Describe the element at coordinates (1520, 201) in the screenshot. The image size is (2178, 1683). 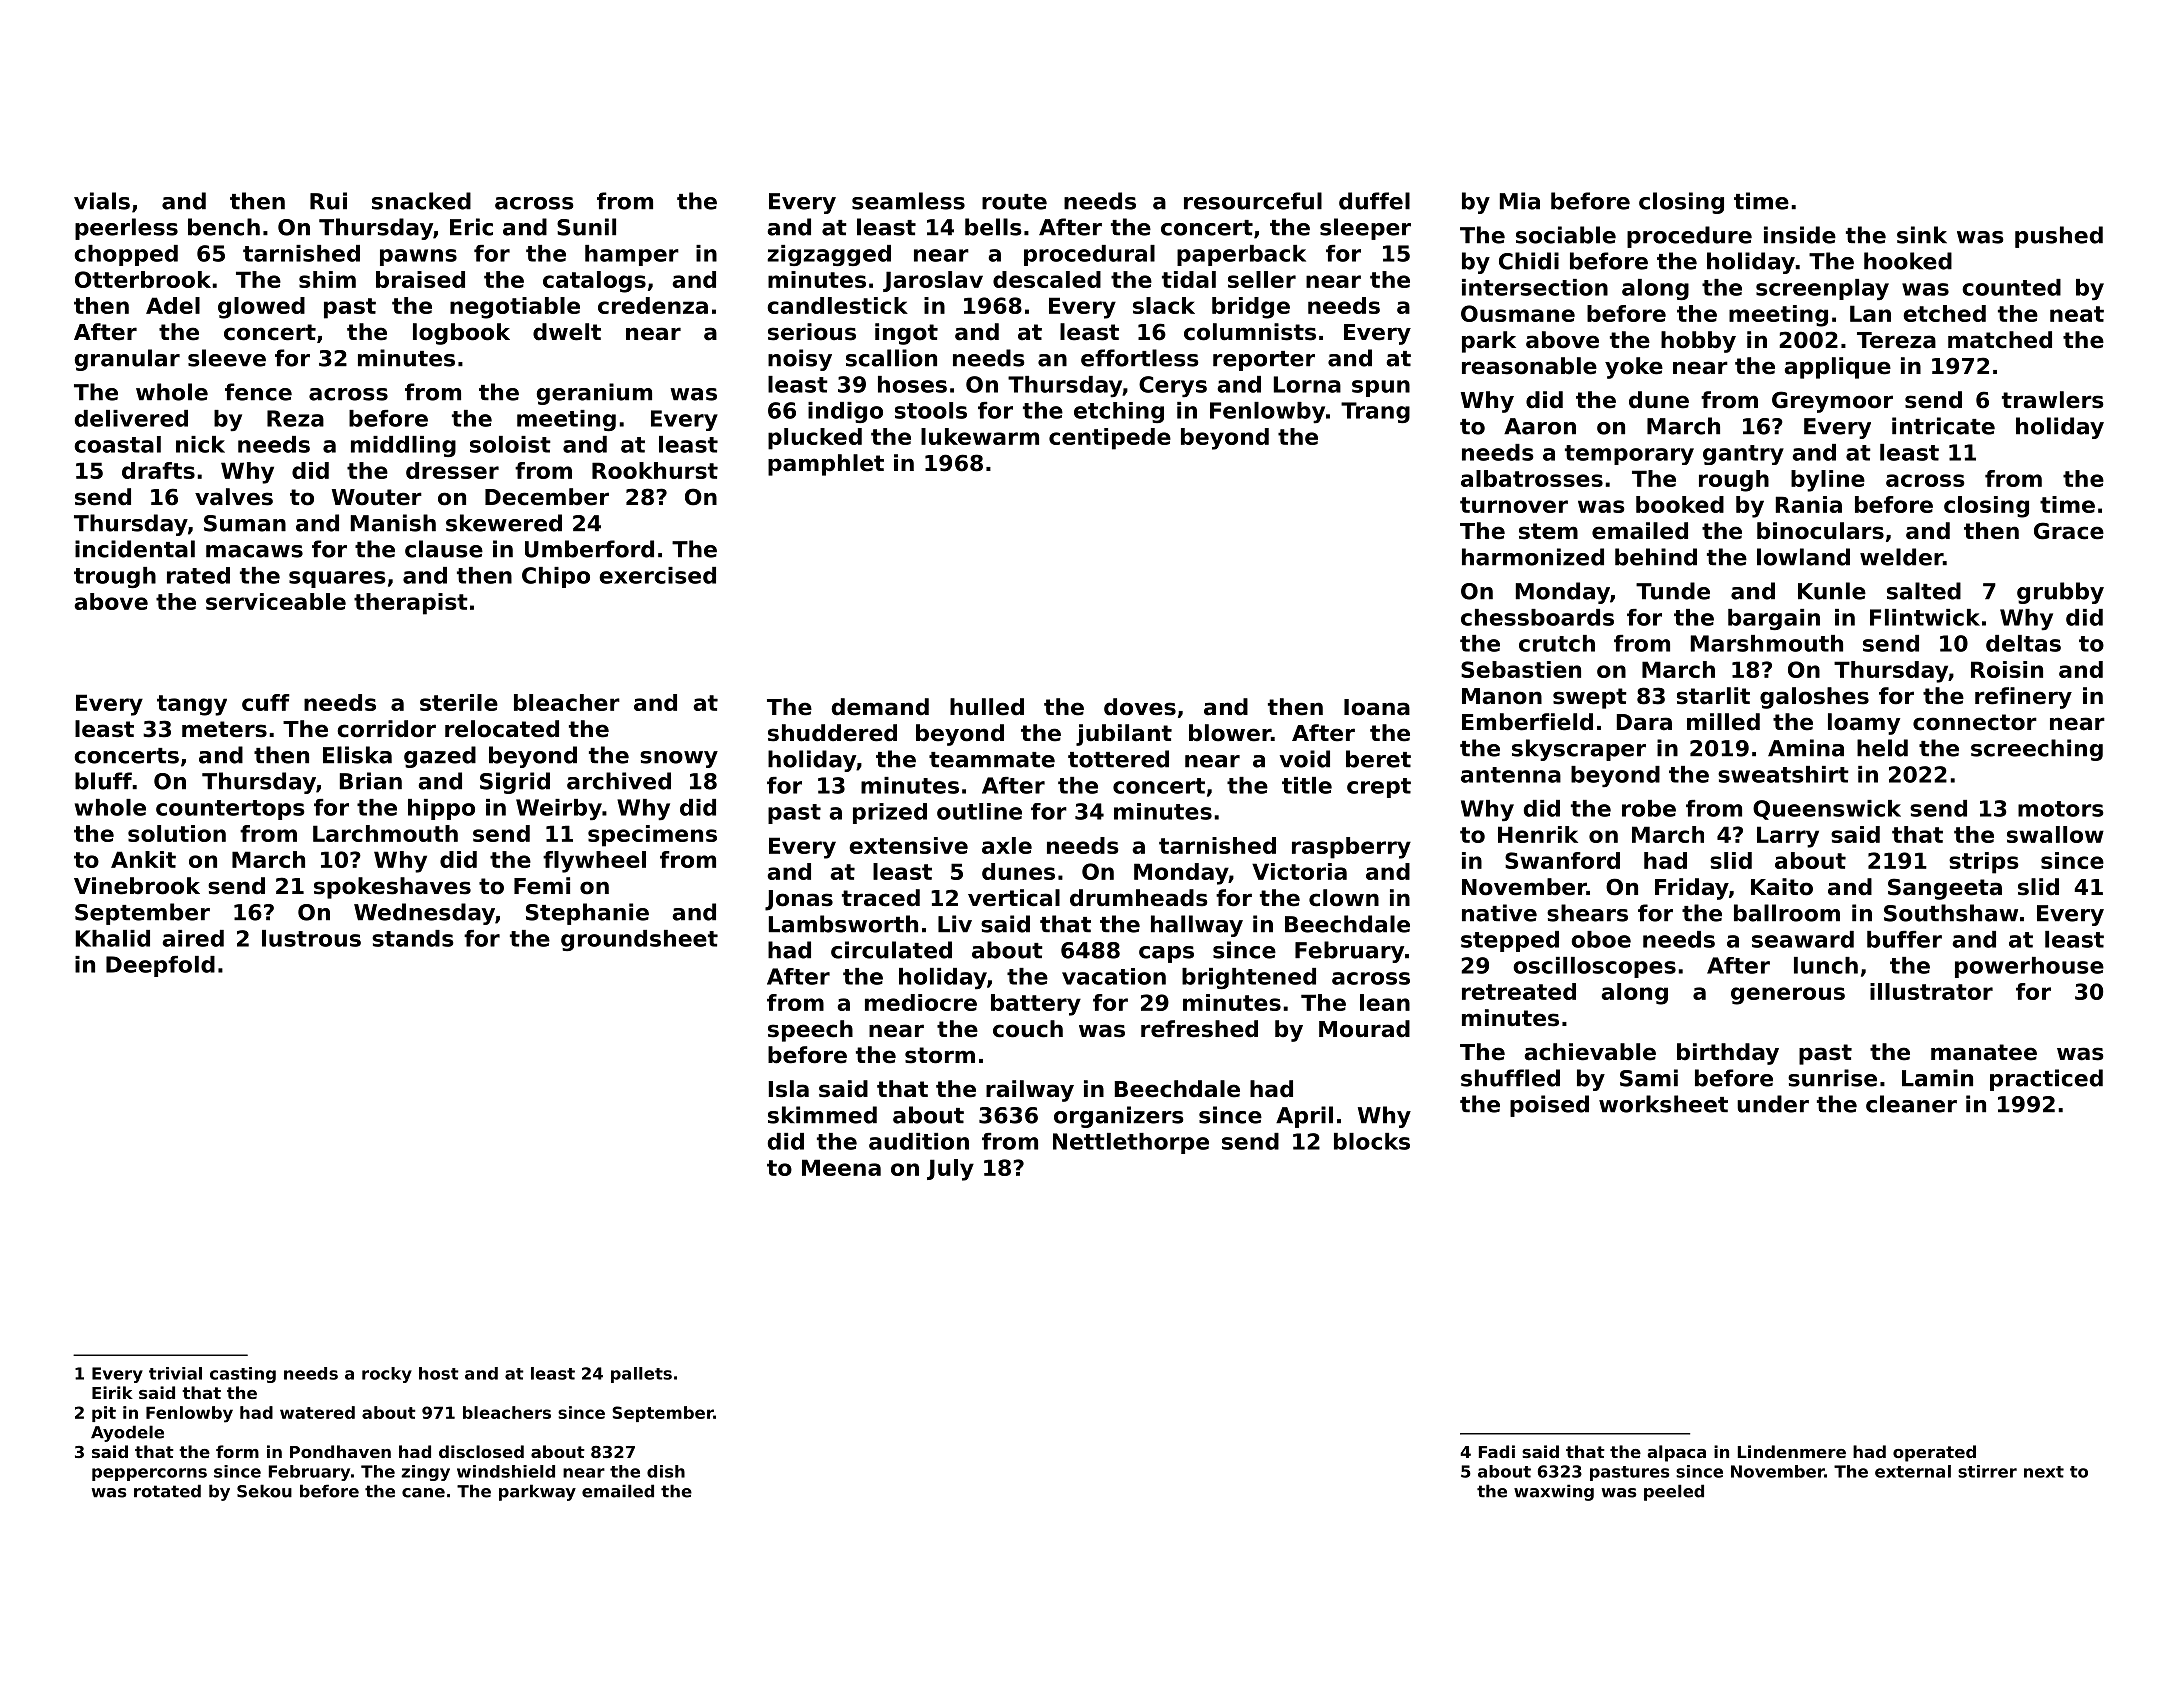
I see `Mia` at that location.
